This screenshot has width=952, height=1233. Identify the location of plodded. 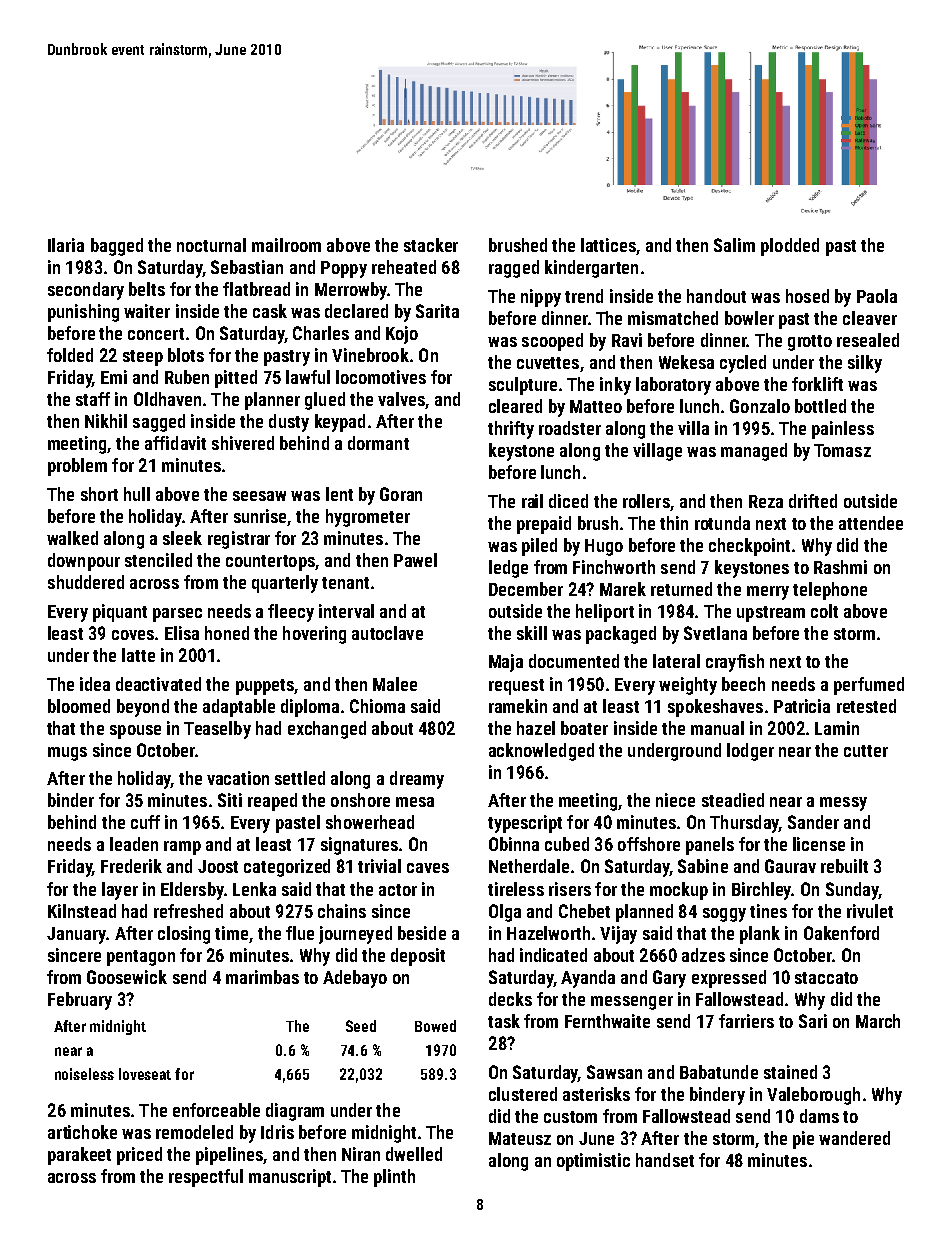
(790, 247).
